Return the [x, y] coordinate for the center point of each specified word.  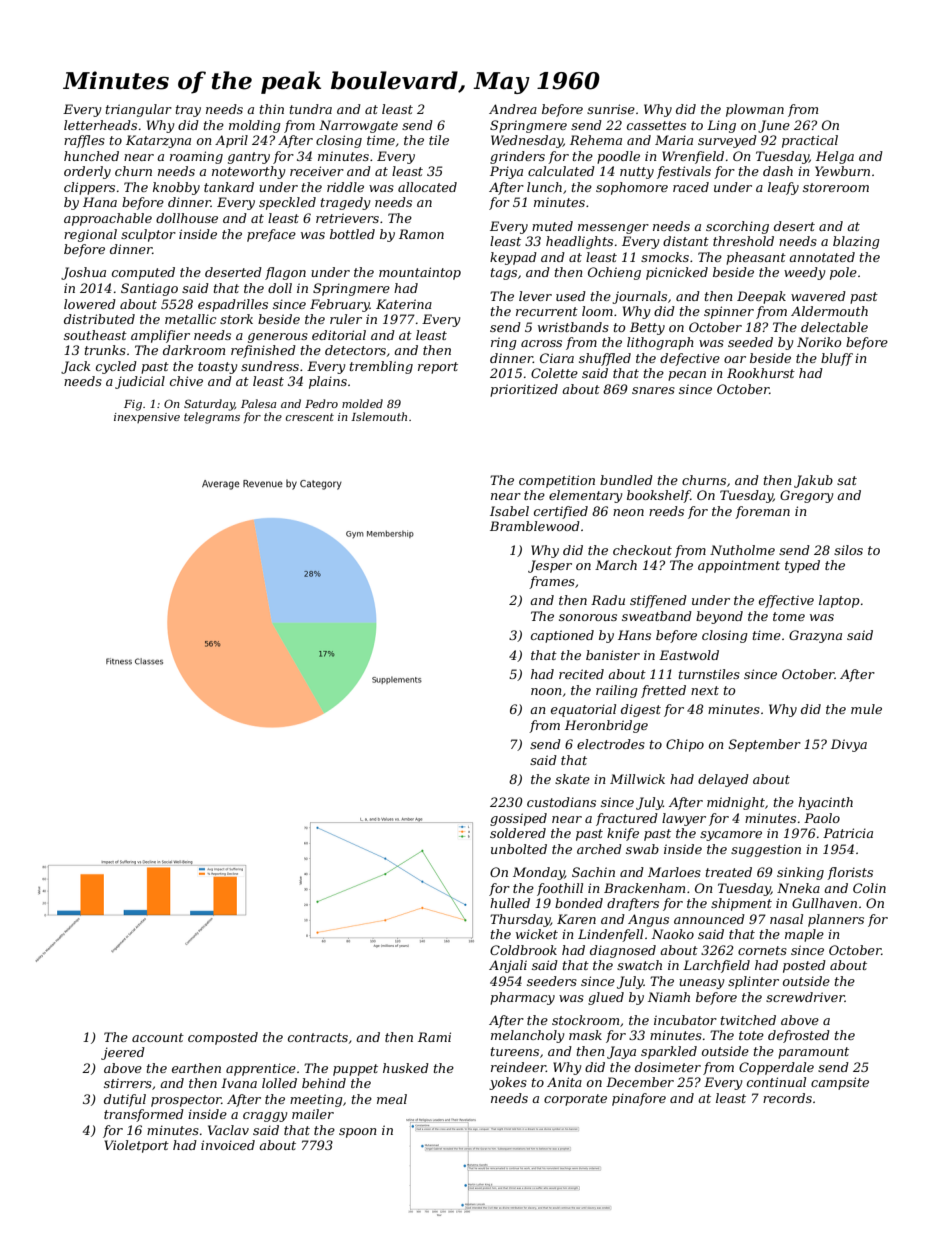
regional [90, 235]
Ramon [421, 234]
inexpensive [147, 418]
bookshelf [659, 496]
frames [552, 582]
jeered [123, 1053]
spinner [729, 312]
